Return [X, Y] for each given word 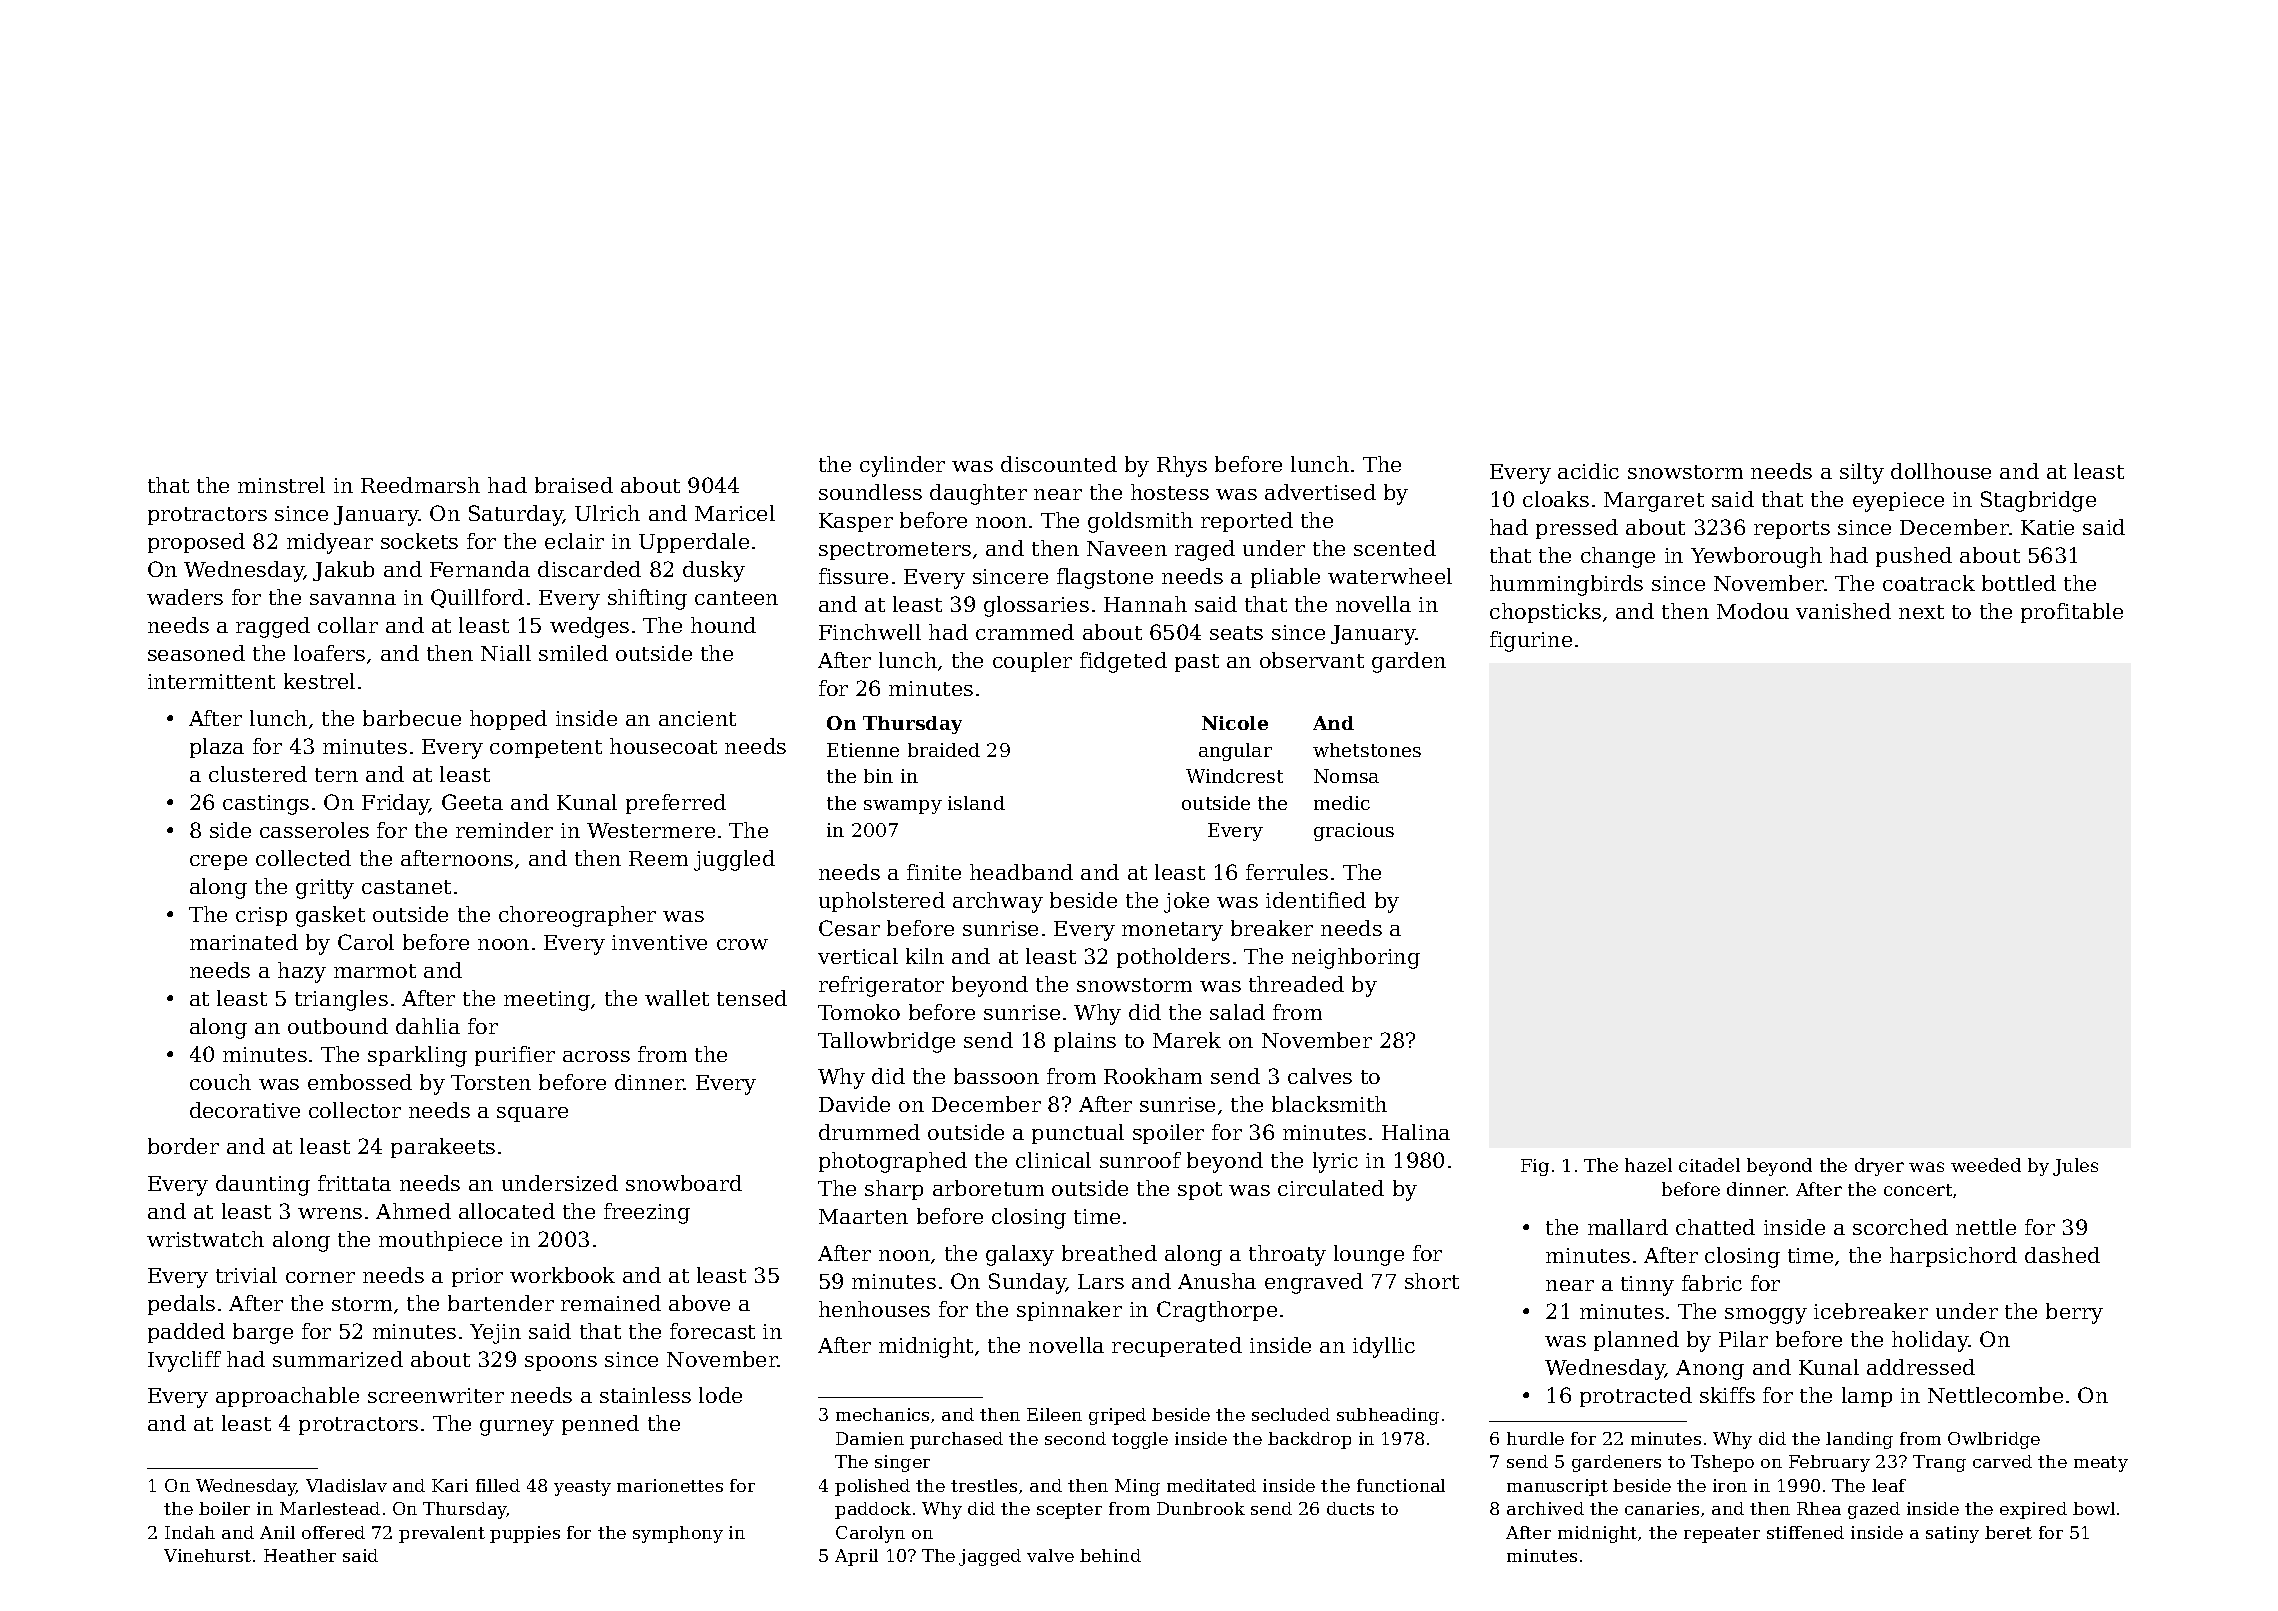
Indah [190, 1532]
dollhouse [1941, 471]
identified [1316, 900]
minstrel [281, 485]
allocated [507, 1211]
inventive [659, 942]
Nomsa [1346, 776]
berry [2074, 1313]
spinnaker [1069, 1311]
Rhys [1182, 466]
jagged [990, 1557]
